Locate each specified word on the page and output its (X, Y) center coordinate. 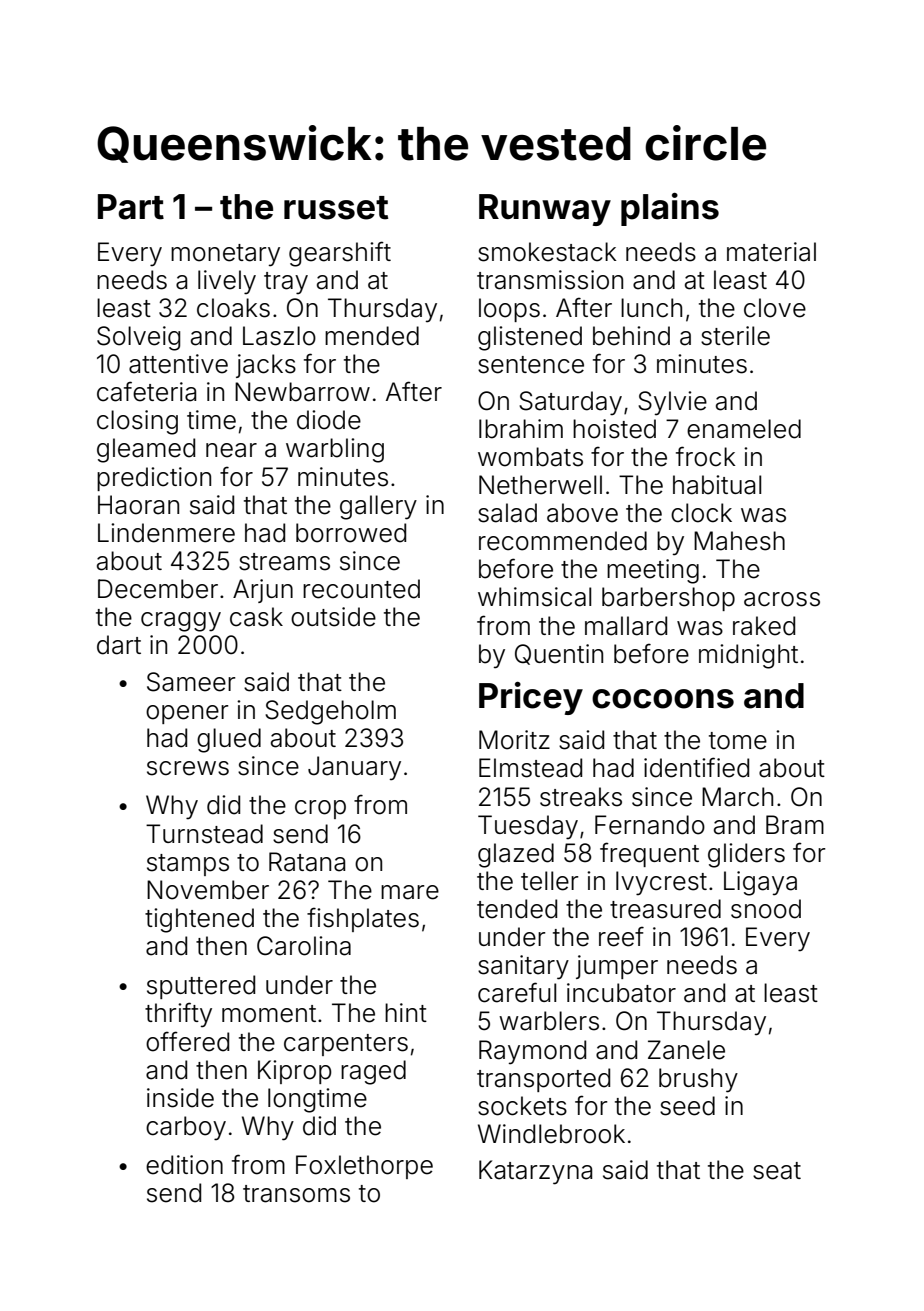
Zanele (686, 1050)
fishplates (363, 919)
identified (696, 767)
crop (320, 809)
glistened (530, 338)
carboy (186, 1128)
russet (336, 208)
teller (549, 881)
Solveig (138, 338)
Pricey (531, 698)
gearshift (340, 254)
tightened (199, 920)
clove (775, 308)
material (771, 252)
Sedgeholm (330, 712)
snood (766, 909)
